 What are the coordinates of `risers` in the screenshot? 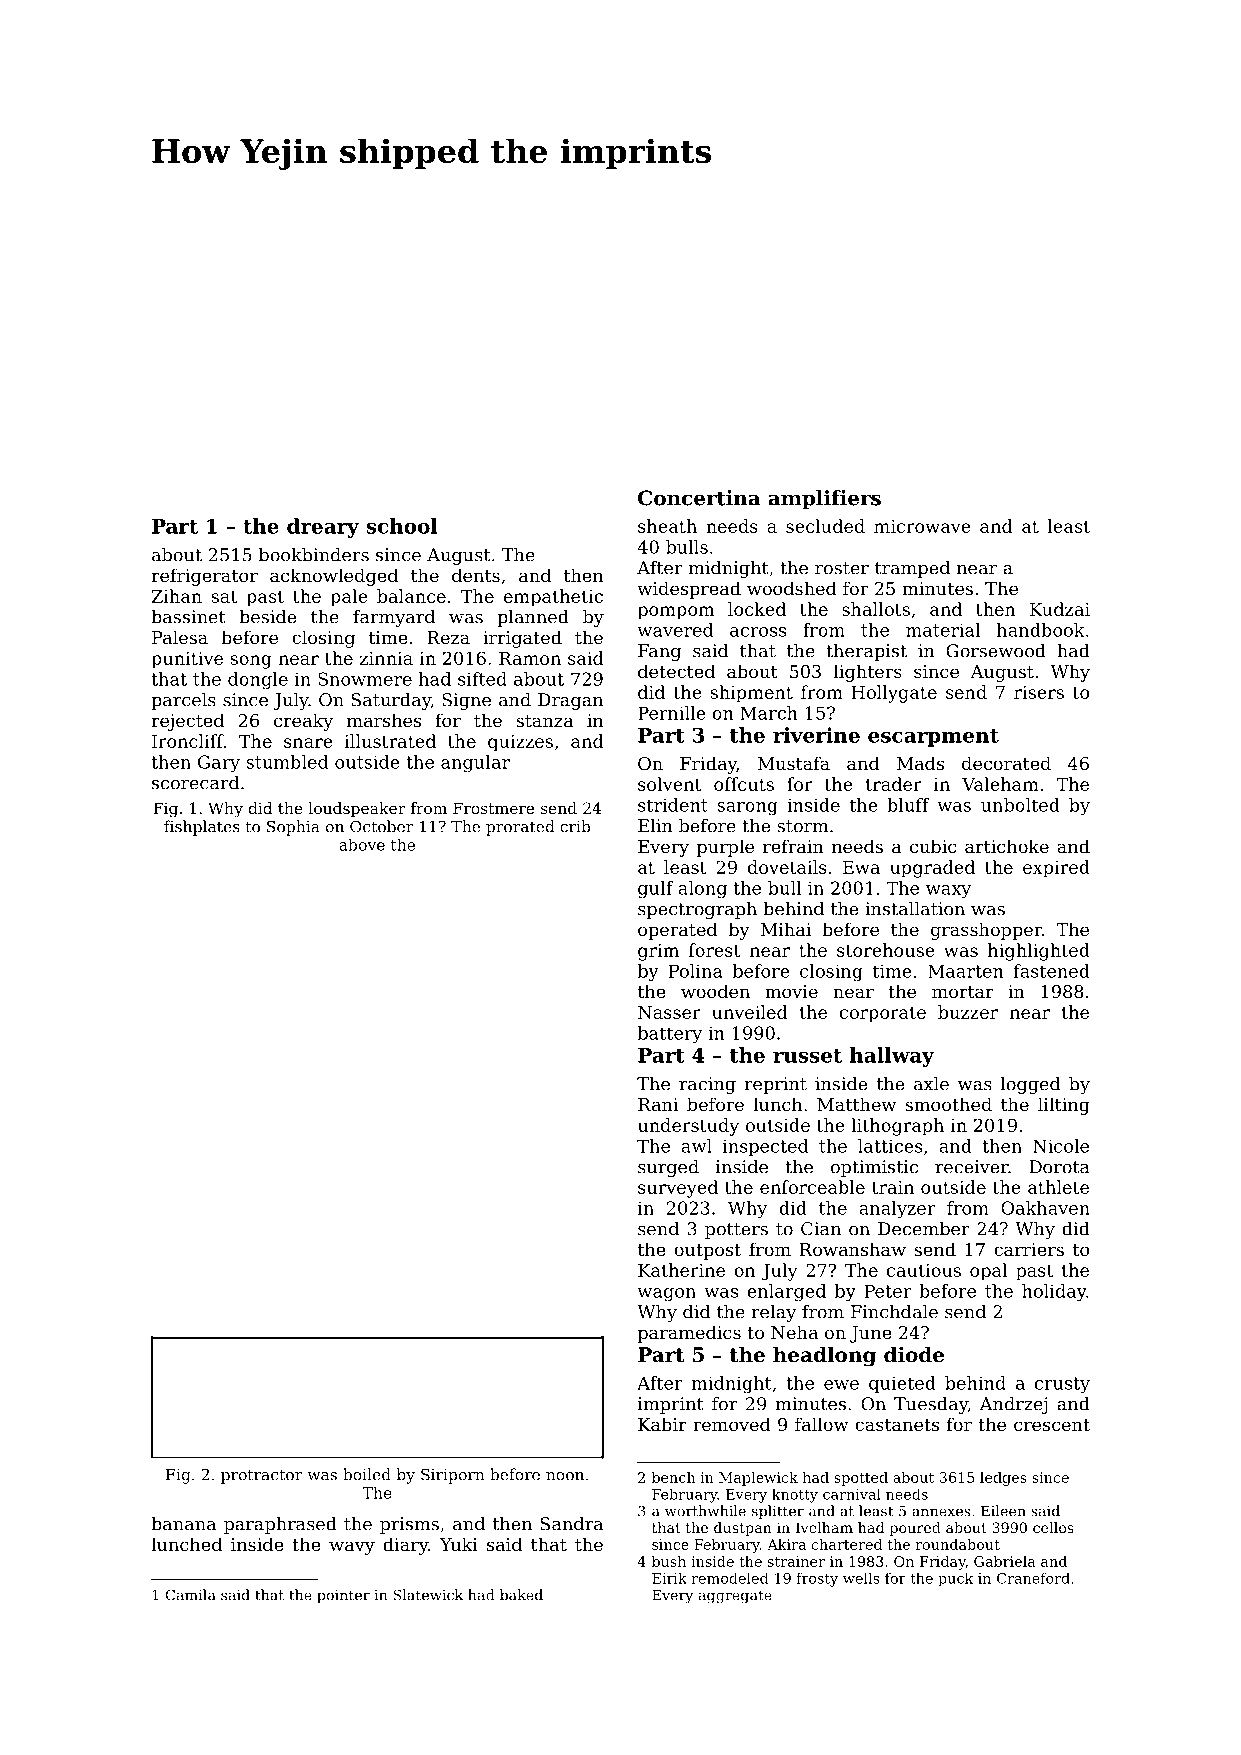 It's located at (1039, 692).
